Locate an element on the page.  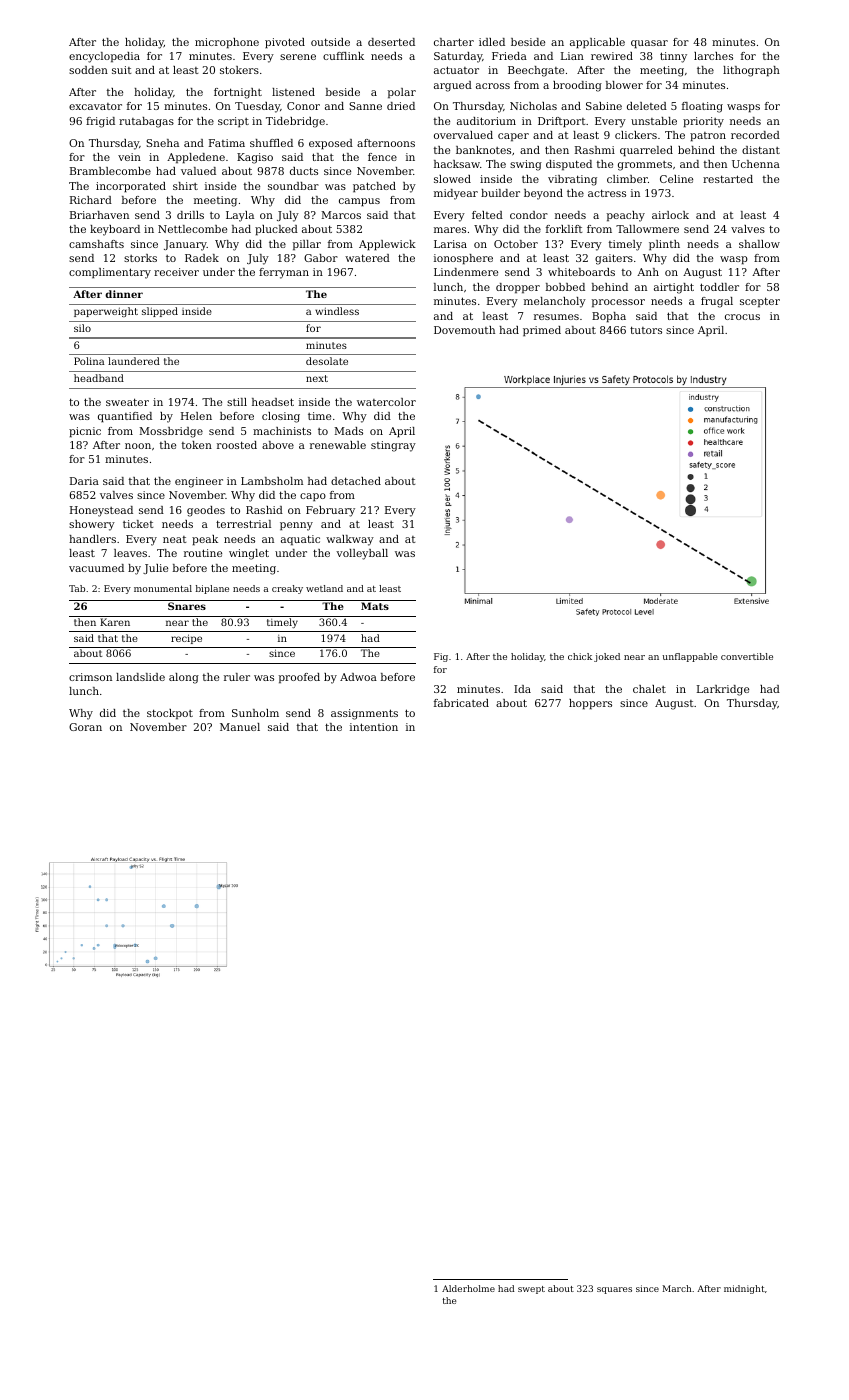
swept is located at coordinates (531, 1290).
